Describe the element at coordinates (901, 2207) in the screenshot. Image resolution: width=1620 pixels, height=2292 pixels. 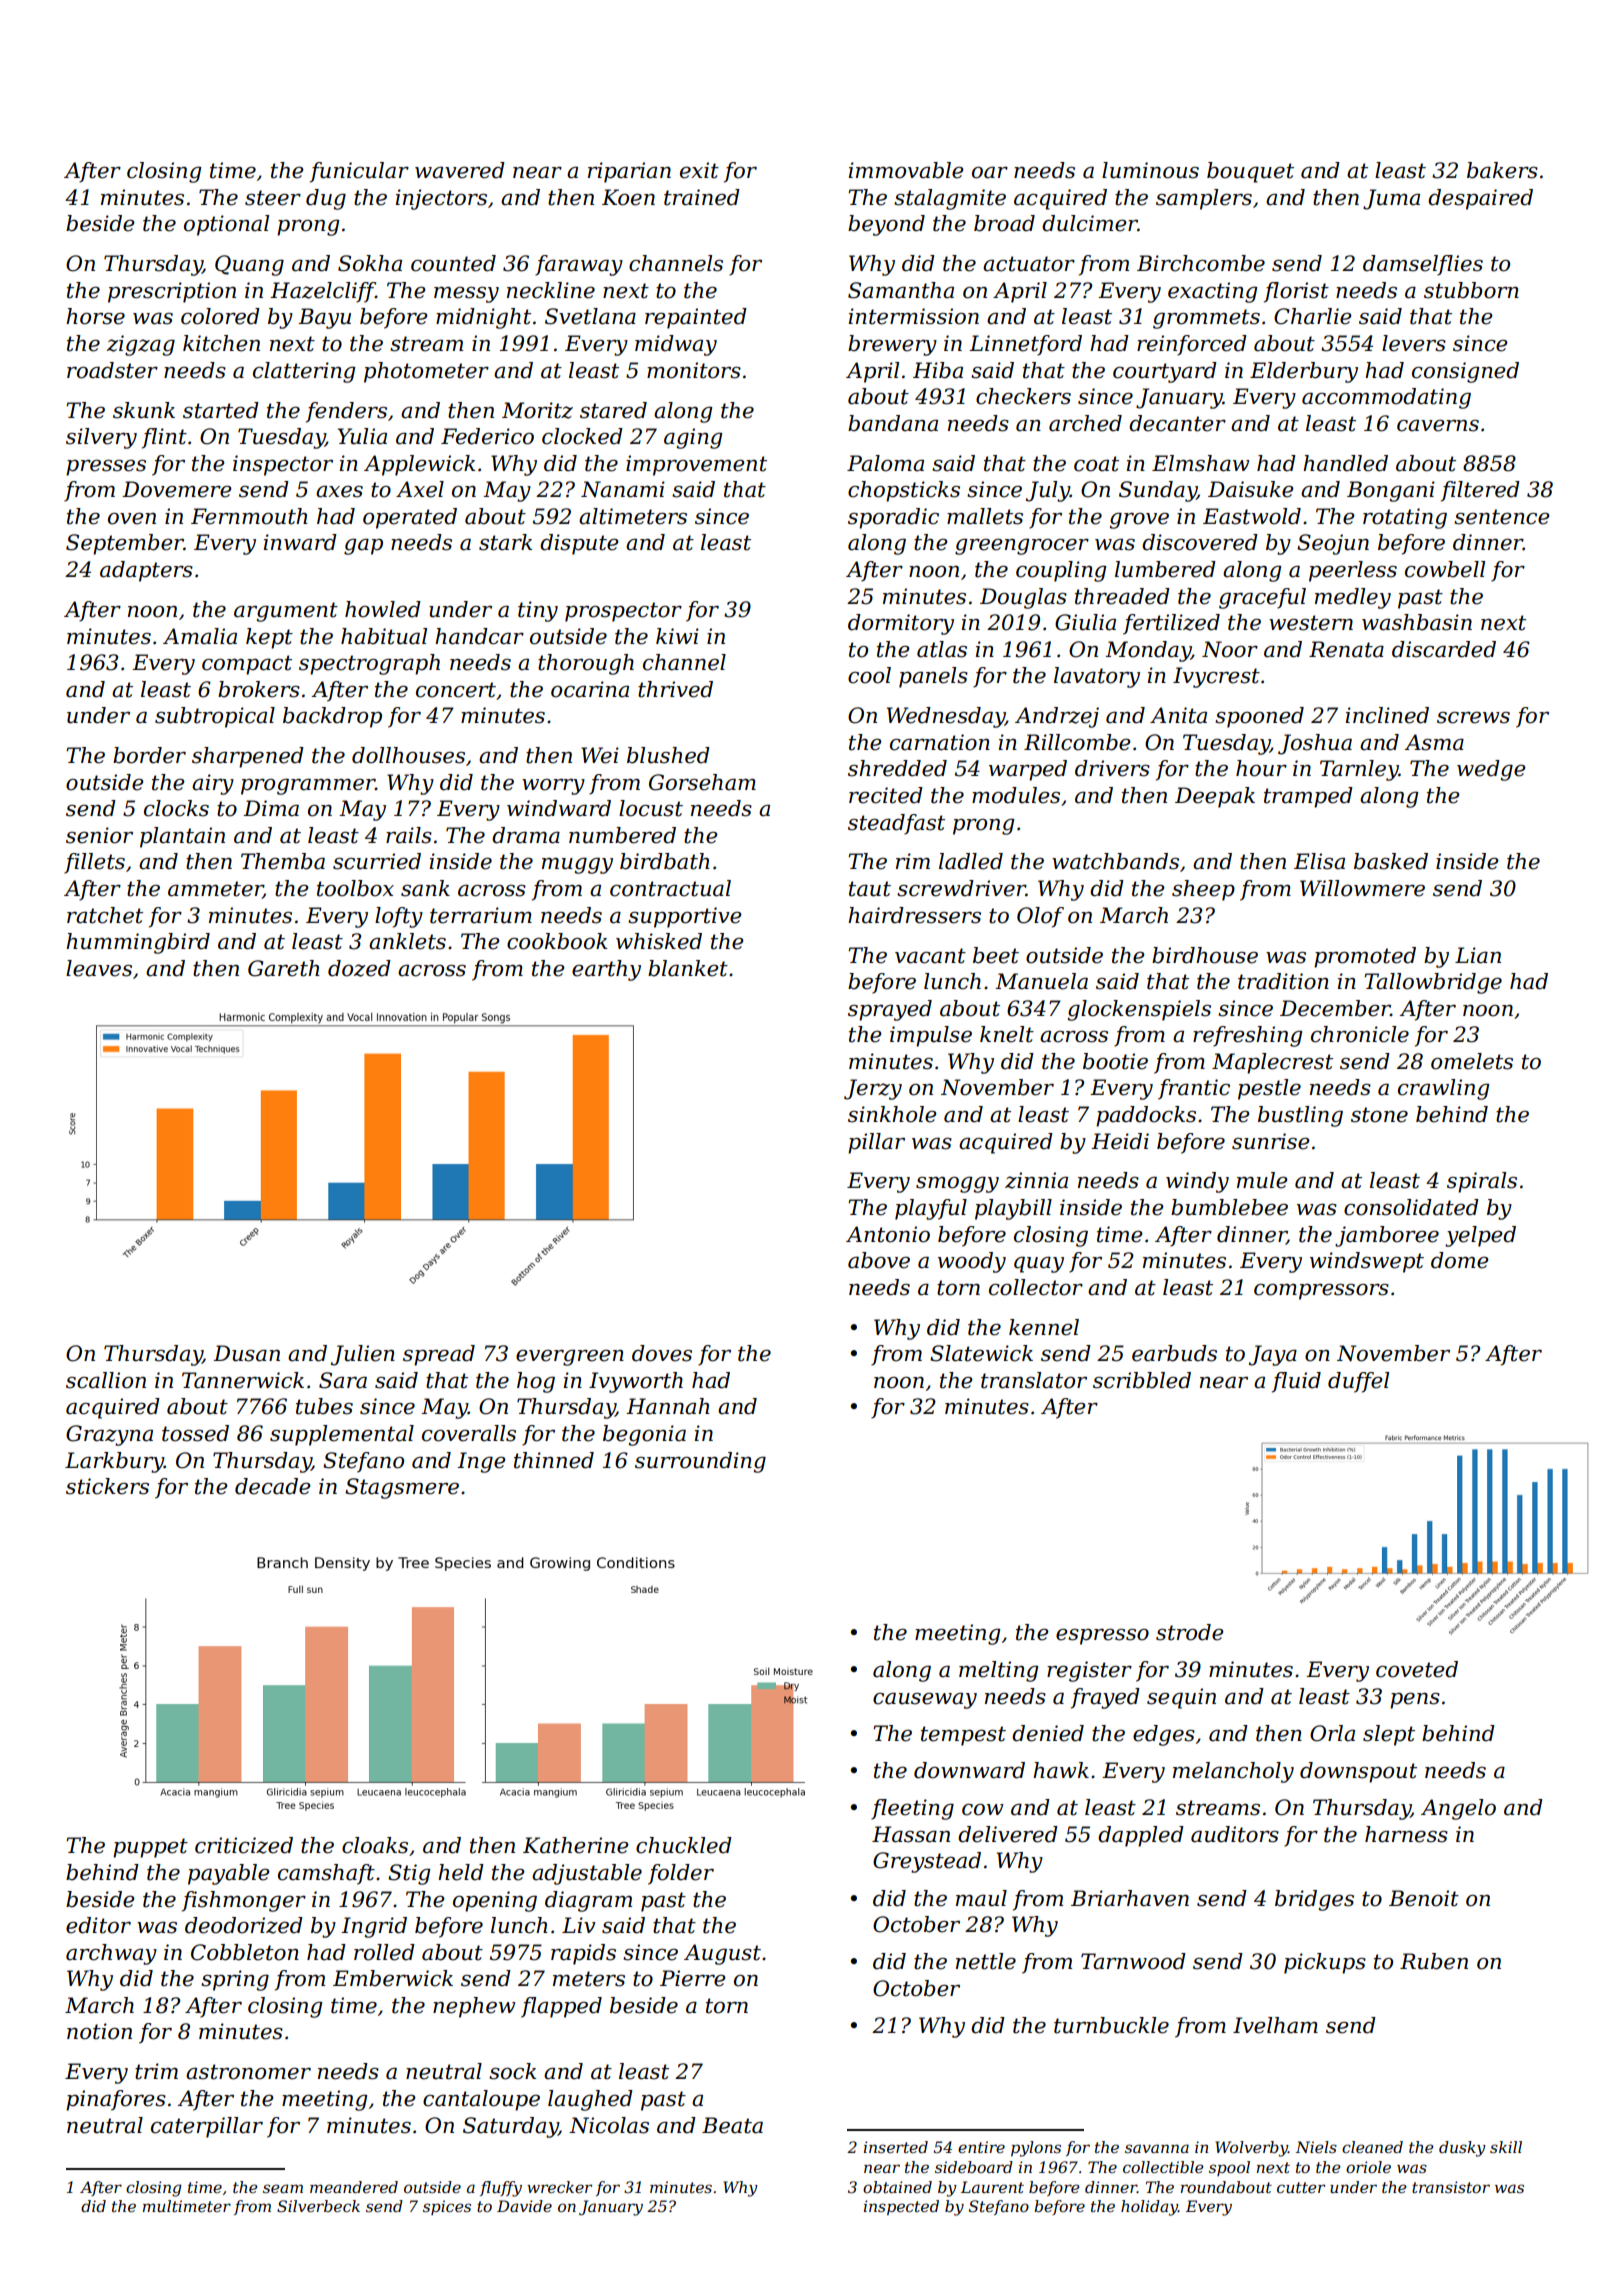
I see `inspected` at that location.
